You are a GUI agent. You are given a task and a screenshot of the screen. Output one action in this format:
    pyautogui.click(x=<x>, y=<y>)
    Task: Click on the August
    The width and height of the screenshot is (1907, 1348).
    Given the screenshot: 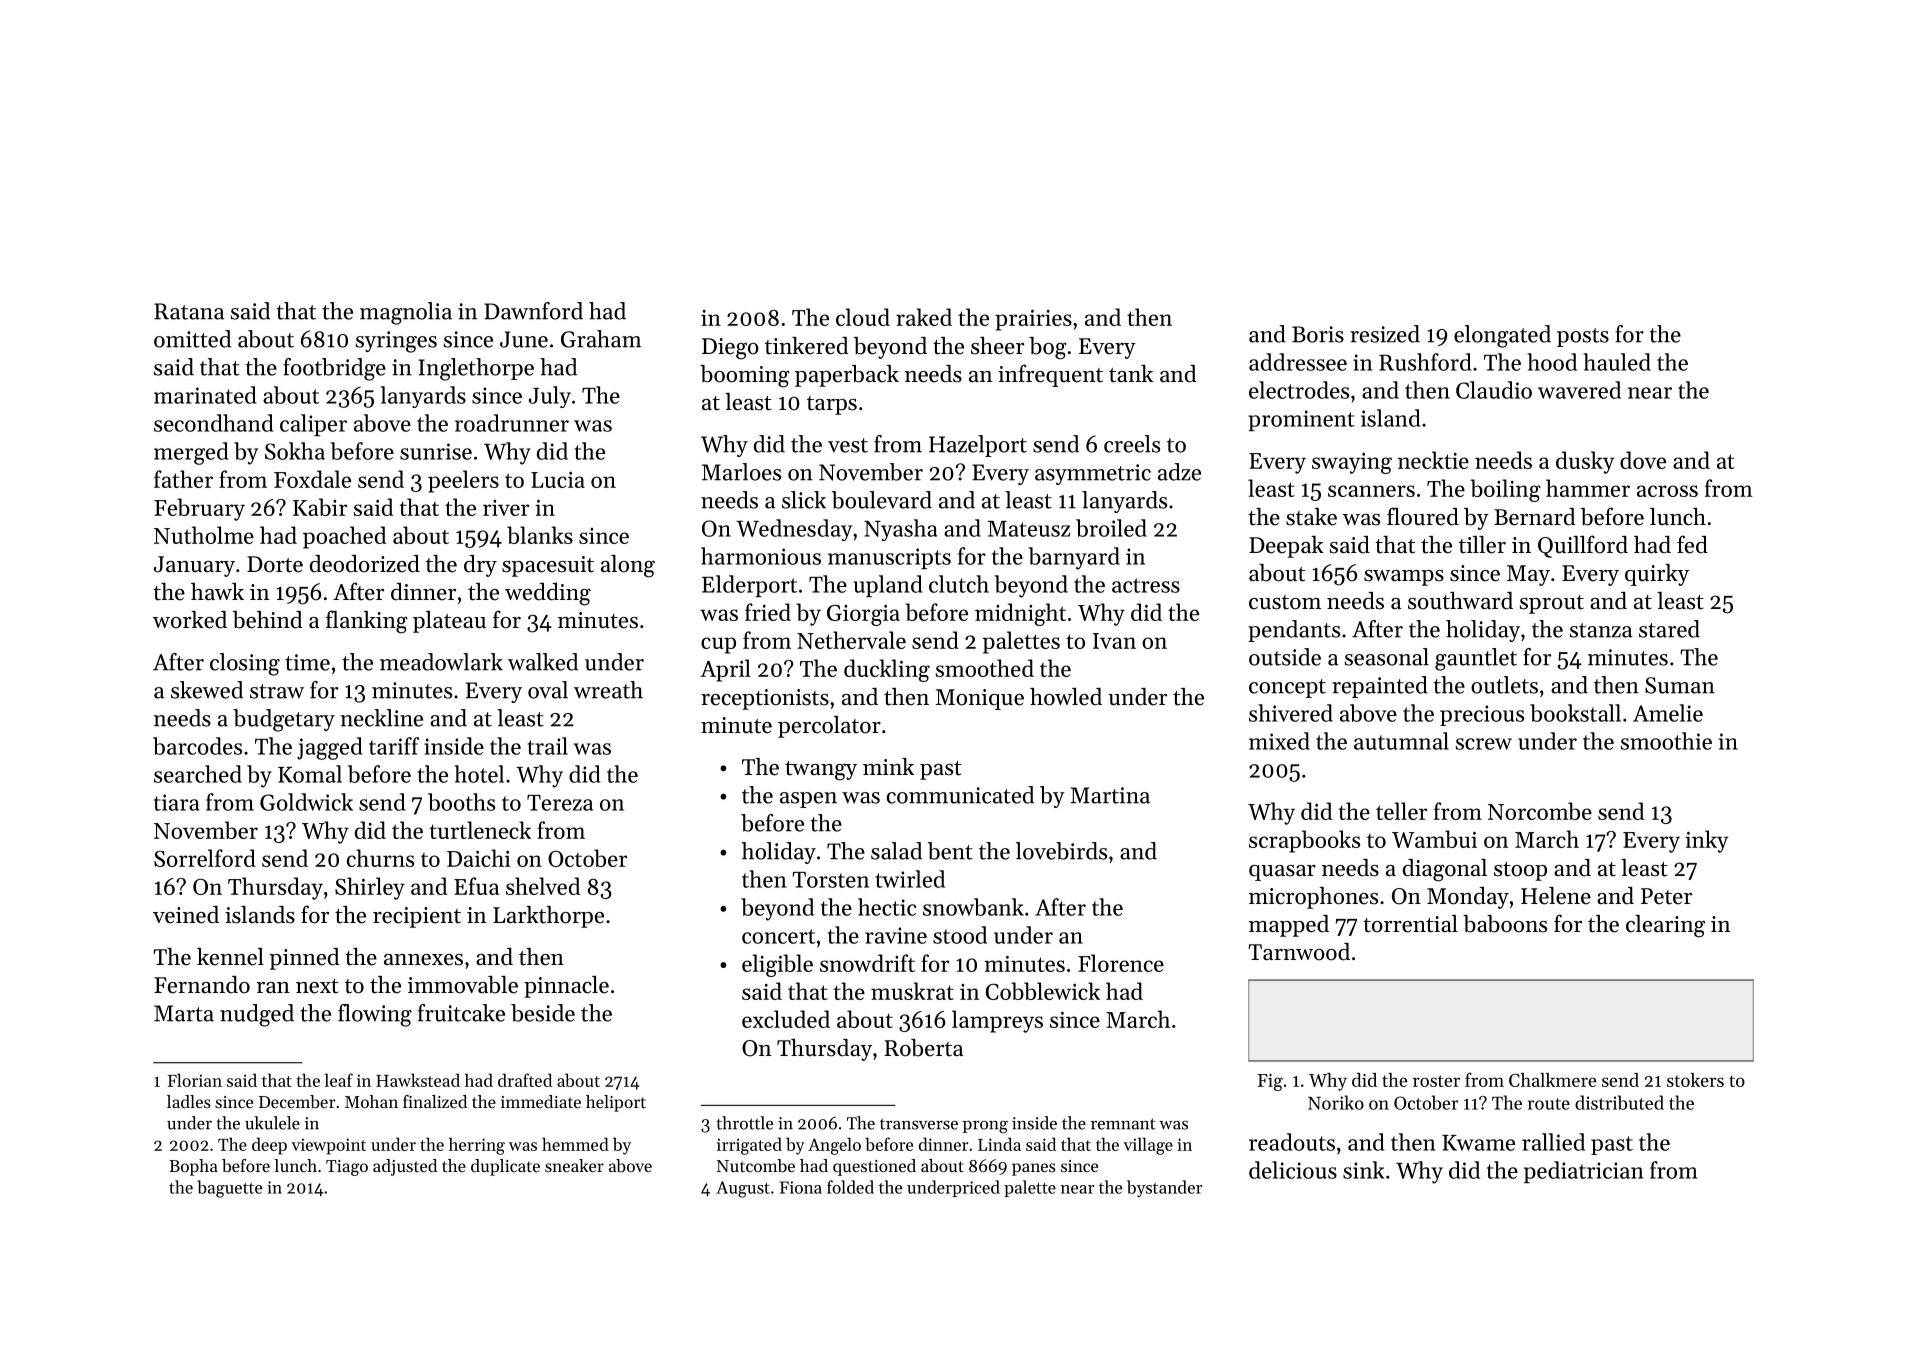 What is the action you would take?
    pyautogui.click(x=743, y=1189)
